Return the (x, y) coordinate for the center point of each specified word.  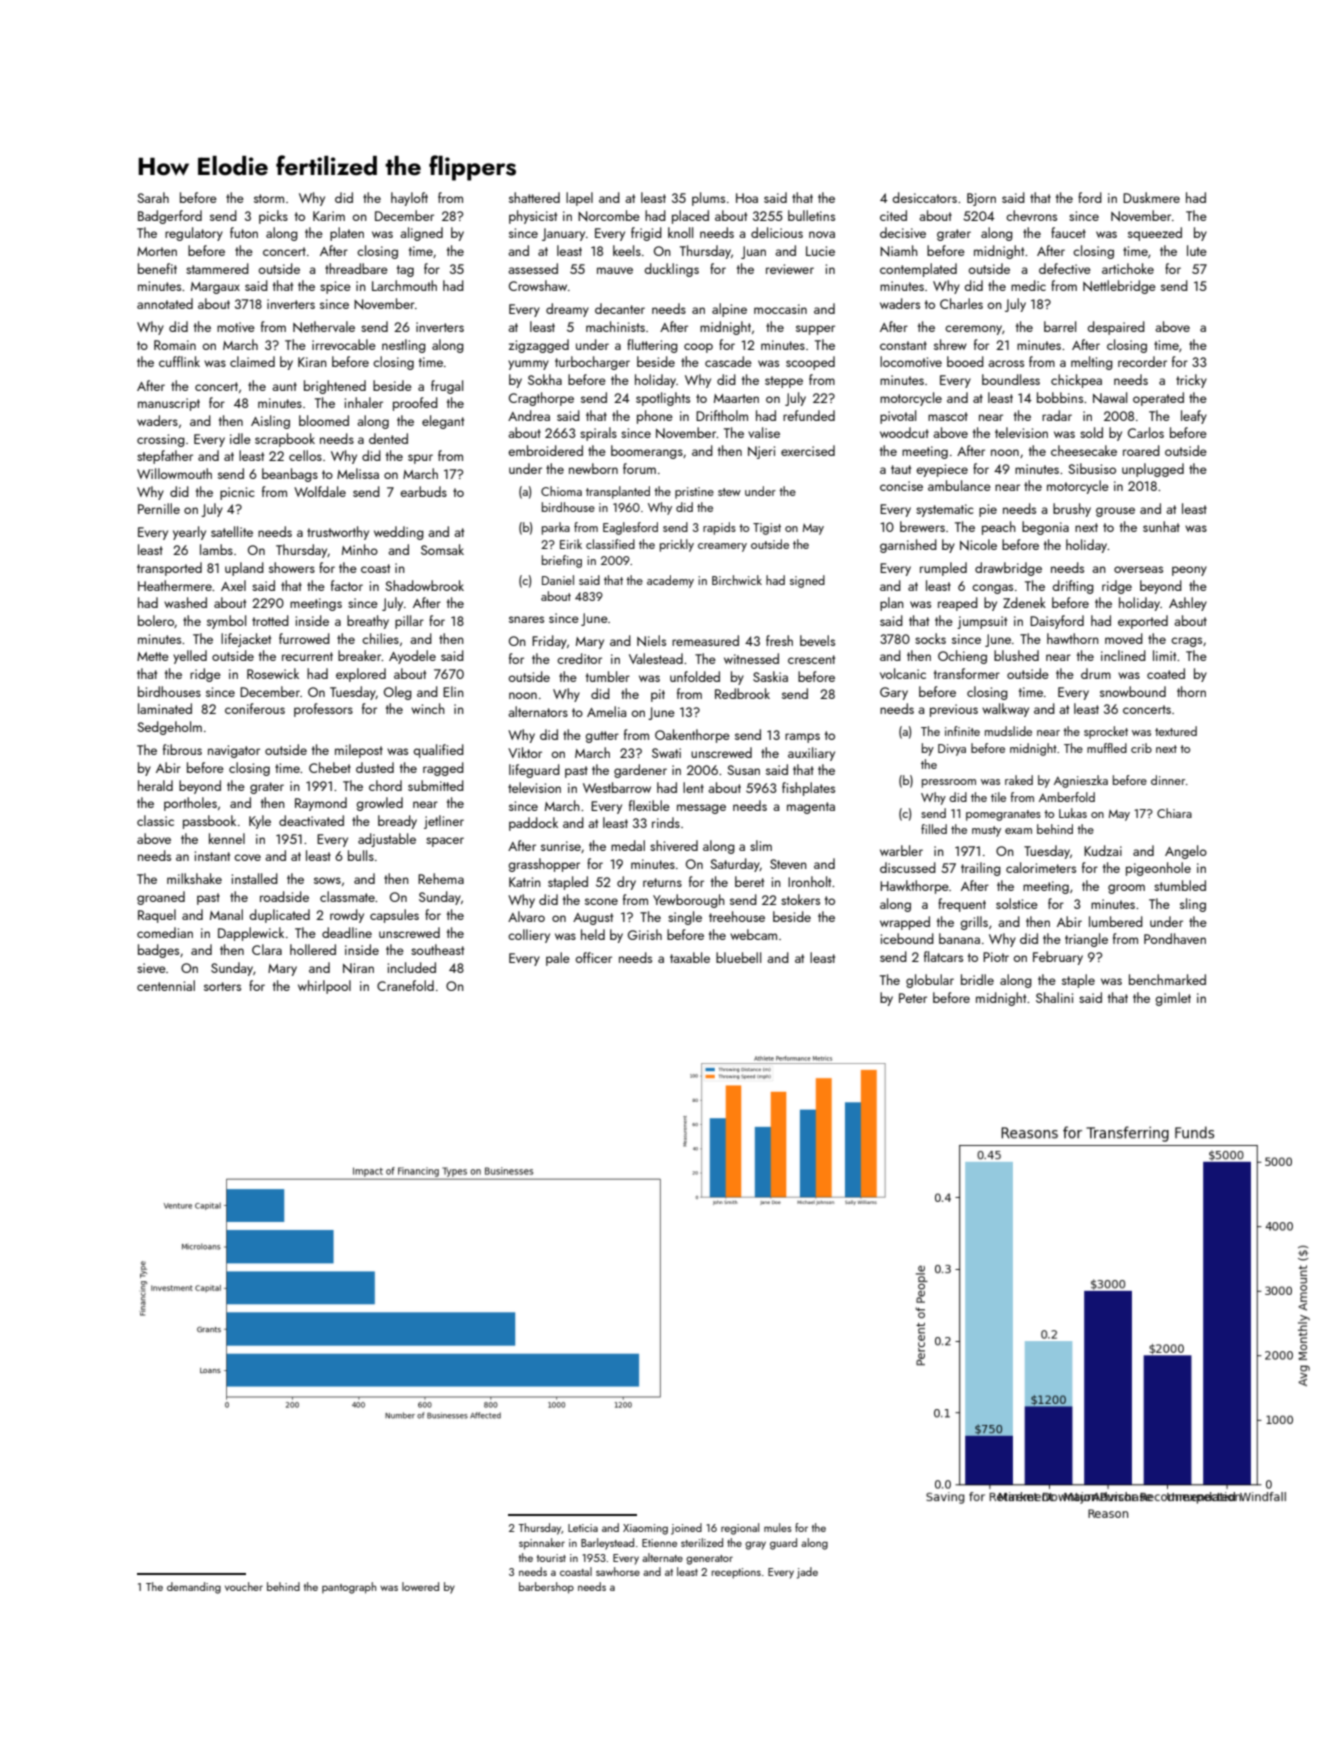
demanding (194, 1588)
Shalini (1054, 997)
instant (212, 856)
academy (670, 581)
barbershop (546, 1588)
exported (1143, 622)
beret (749, 881)
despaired (1116, 328)
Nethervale (324, 327)
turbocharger (592, 363)
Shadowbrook (424, 585)
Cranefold (405, 985)
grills (974, 923)
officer (593, 957)
